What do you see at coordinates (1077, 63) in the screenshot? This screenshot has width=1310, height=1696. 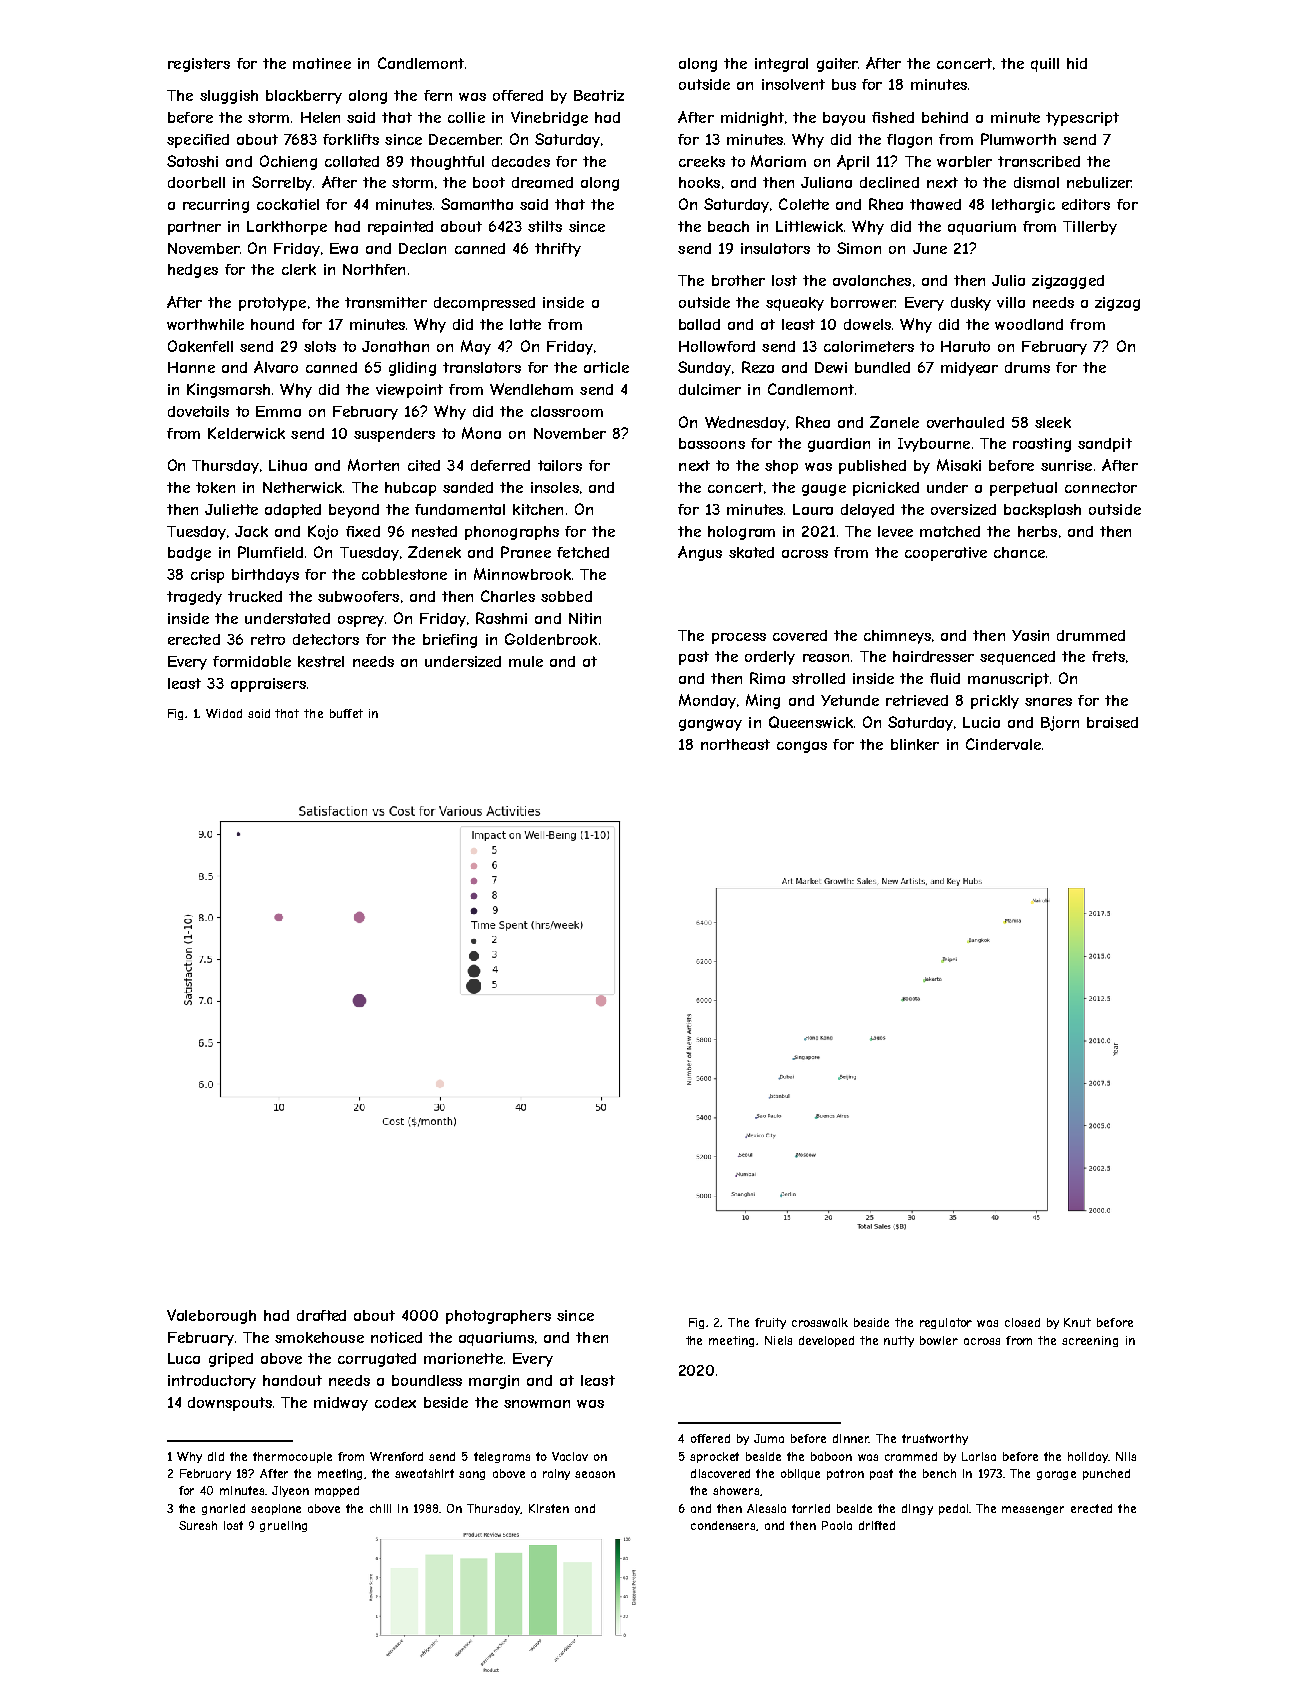 I see `hid` at bounding box center [1077, 63].
